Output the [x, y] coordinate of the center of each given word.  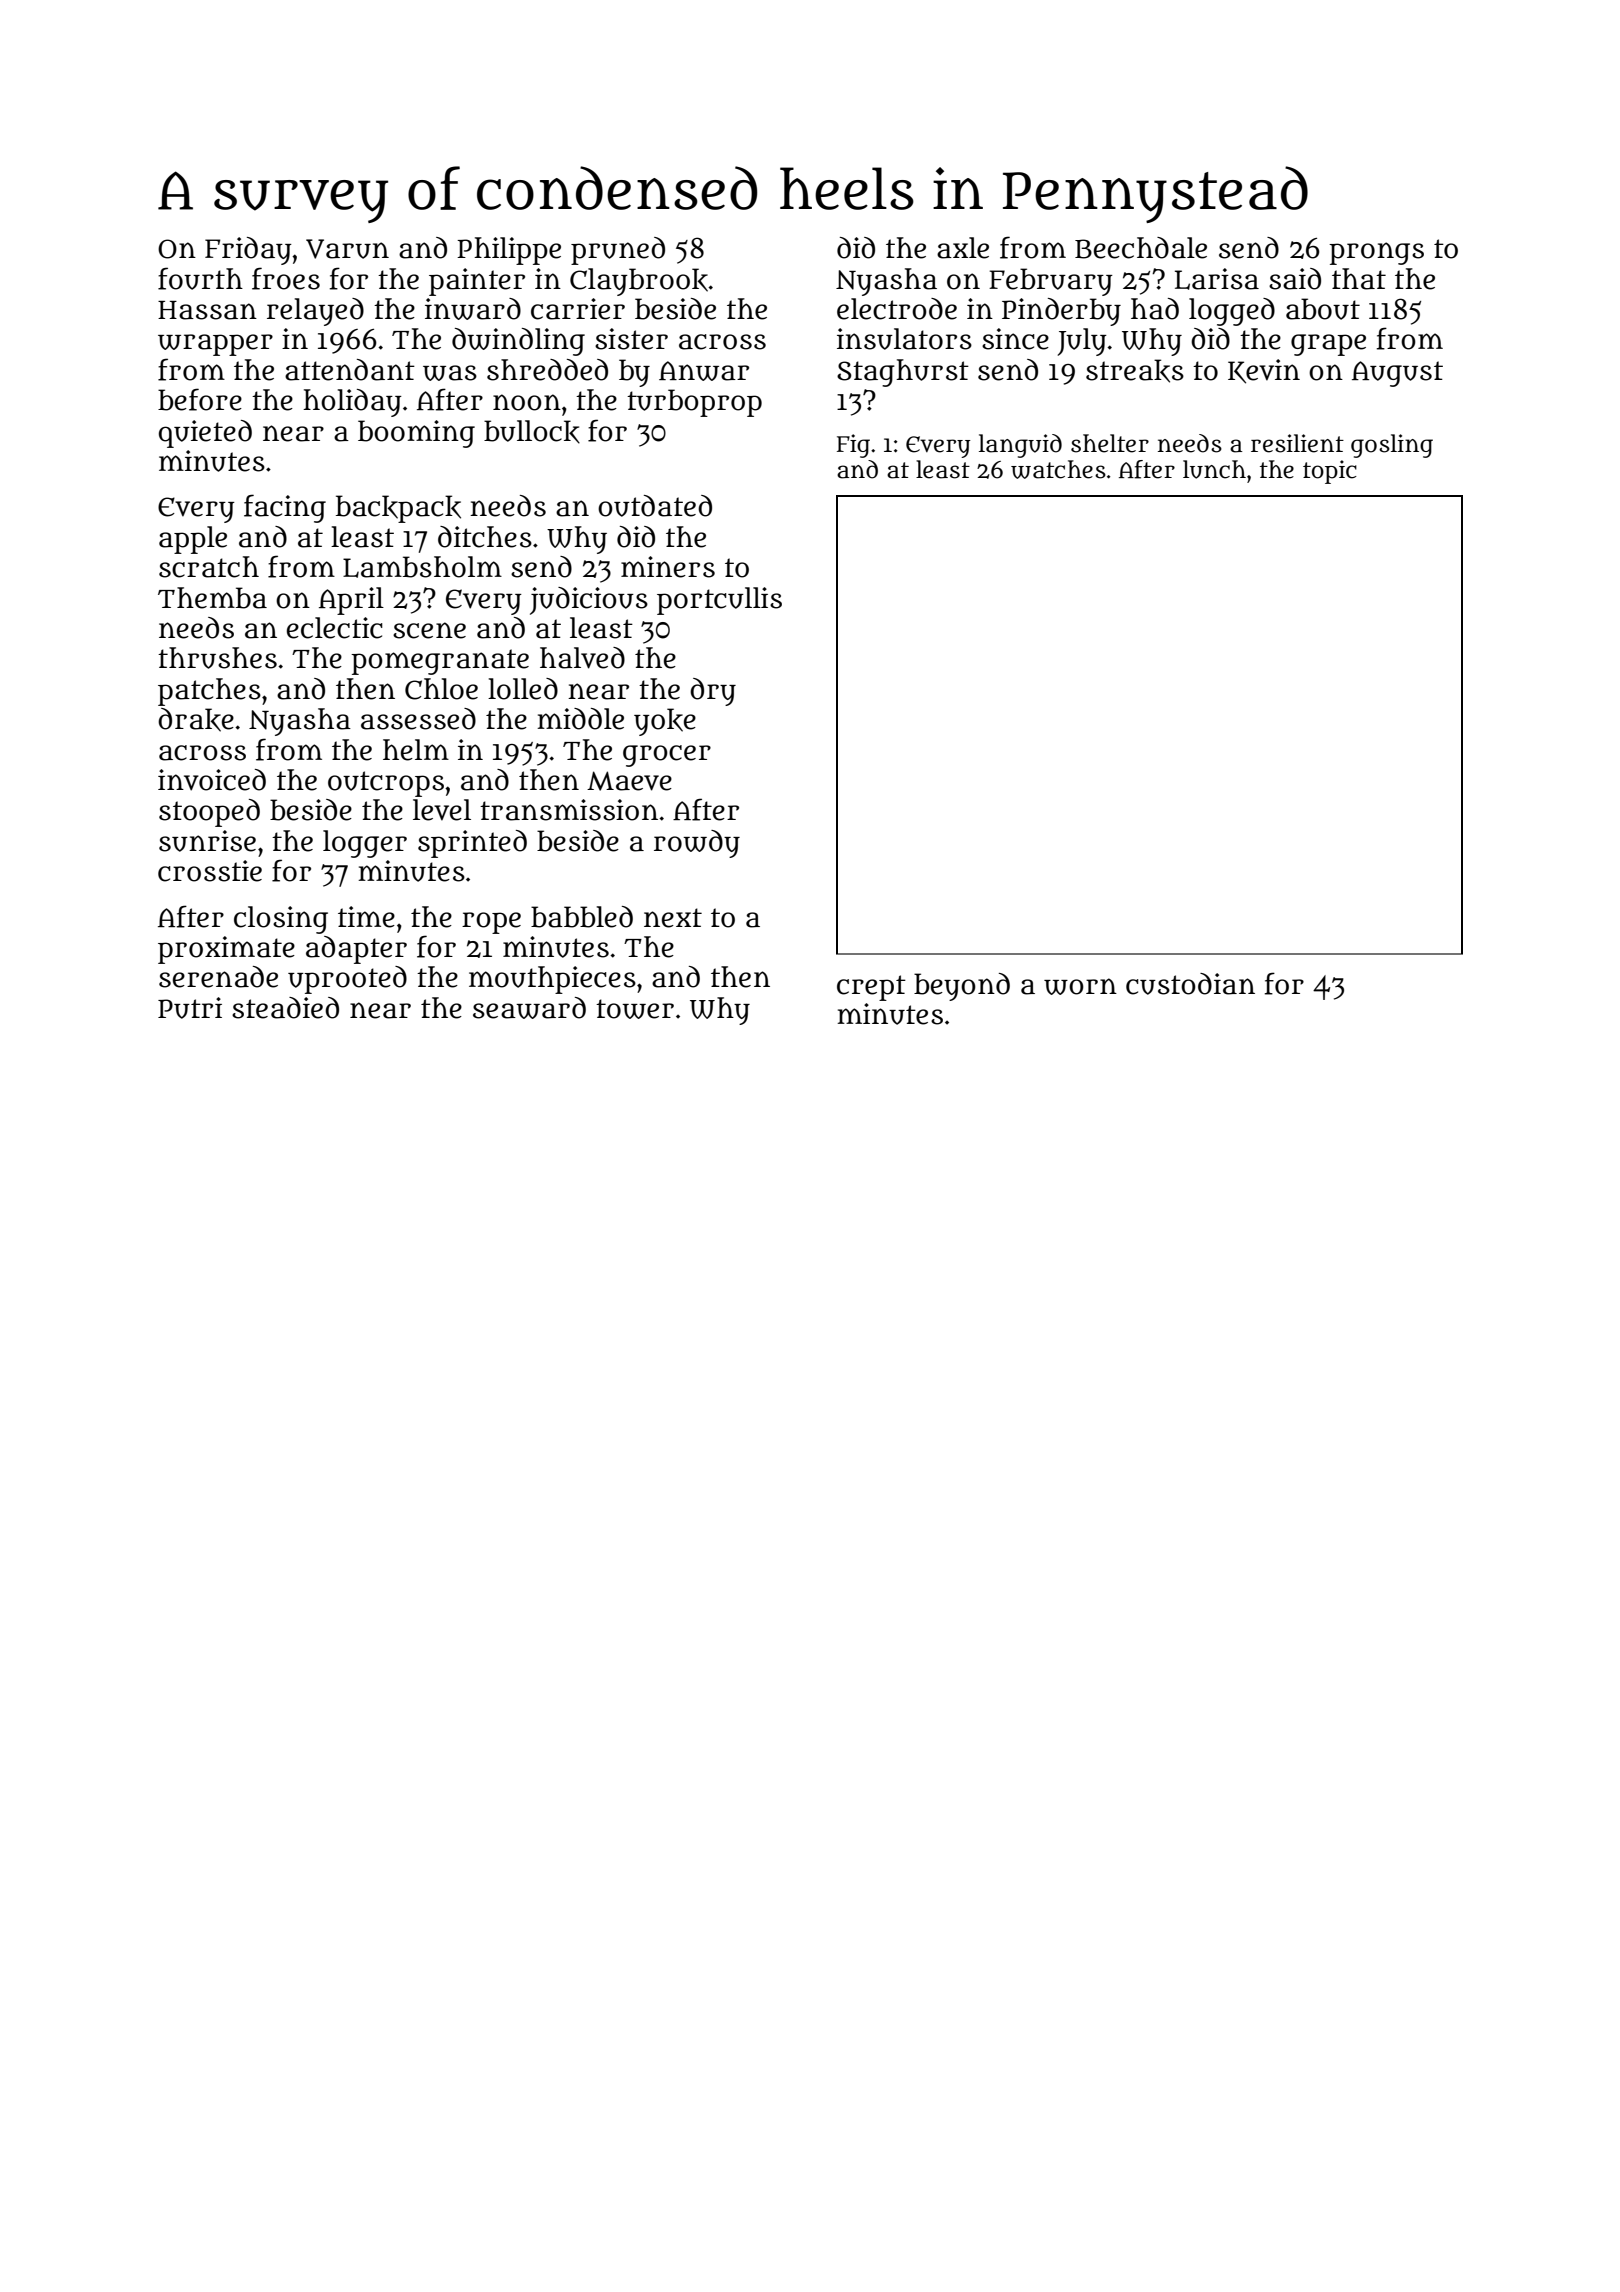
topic [1330, 472]
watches [1058, 469]
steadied [285, 1008]
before [200, 399]
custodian [1190, 984]
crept [871, 988]
